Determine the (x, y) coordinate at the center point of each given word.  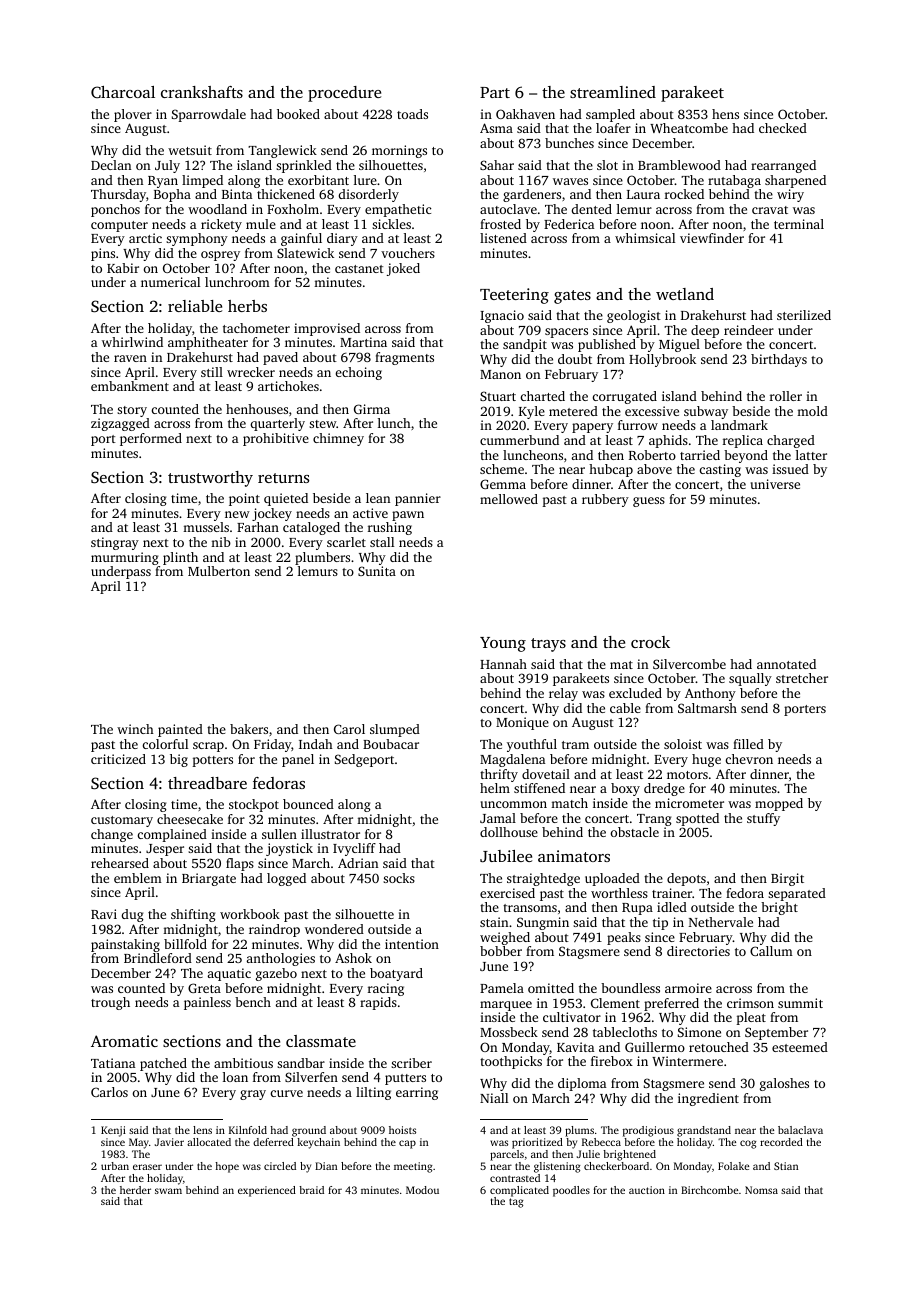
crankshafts (202, 92)
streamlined (613, 92)
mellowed (509, 499)
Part (495, 92)
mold (812, 411)
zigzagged (120, 424)
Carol (349, 729)
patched (163, 1064)
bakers (249, 729)
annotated (786, 664)
